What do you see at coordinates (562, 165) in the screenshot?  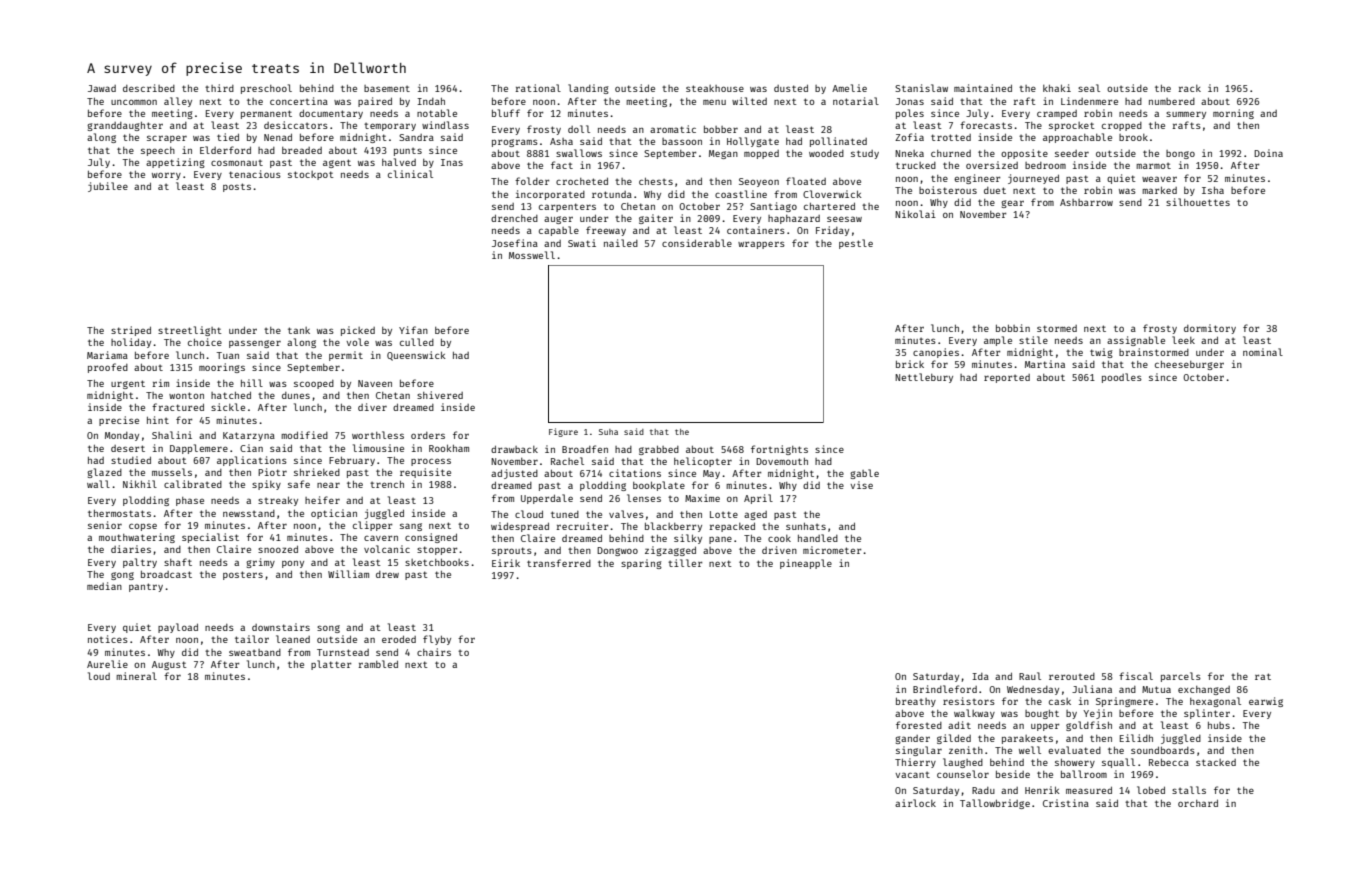 I see `fact` at bounding box center [562, 165].
